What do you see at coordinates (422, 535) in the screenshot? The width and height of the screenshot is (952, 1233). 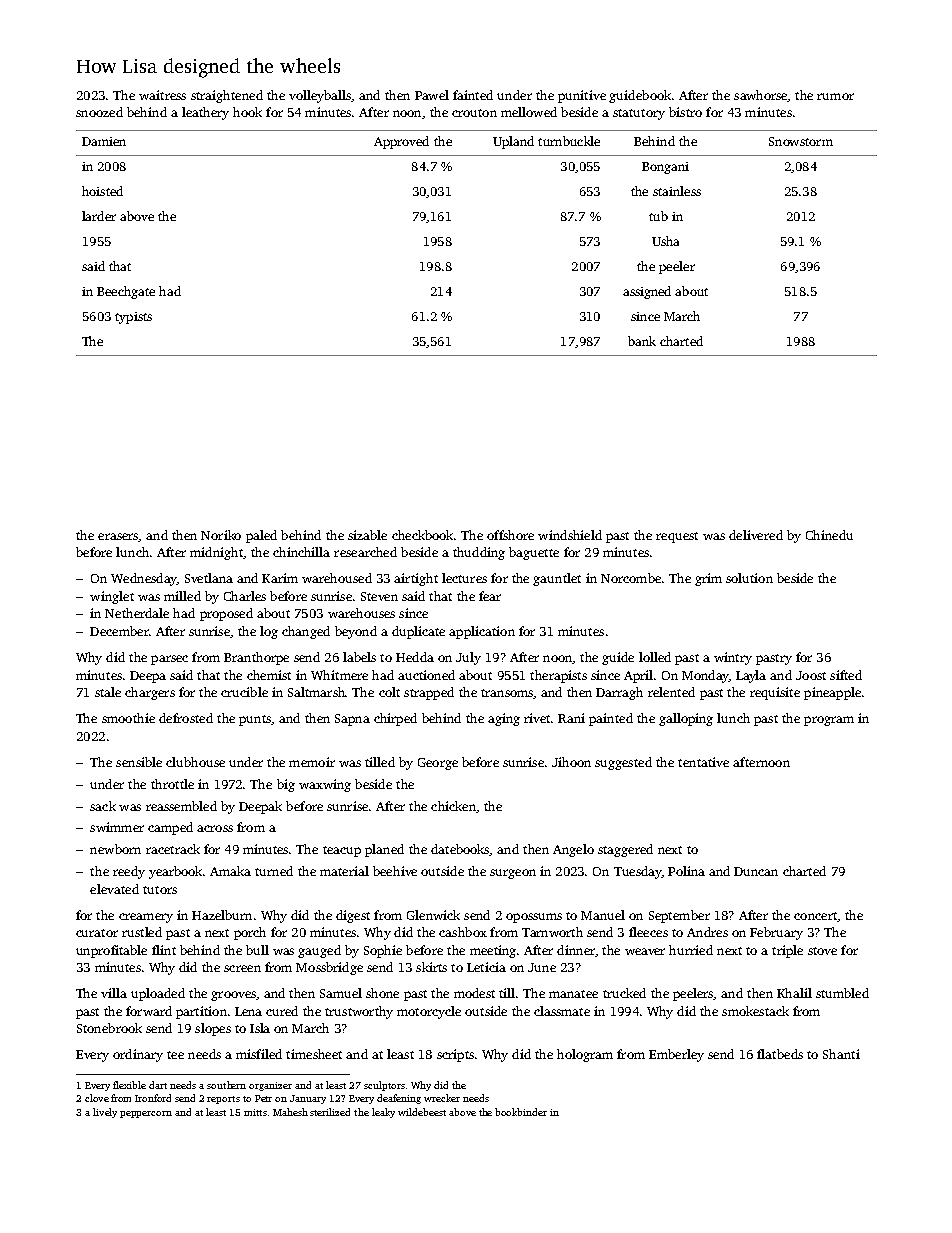 I see `checkbook` at bounding box center [422, 535].
